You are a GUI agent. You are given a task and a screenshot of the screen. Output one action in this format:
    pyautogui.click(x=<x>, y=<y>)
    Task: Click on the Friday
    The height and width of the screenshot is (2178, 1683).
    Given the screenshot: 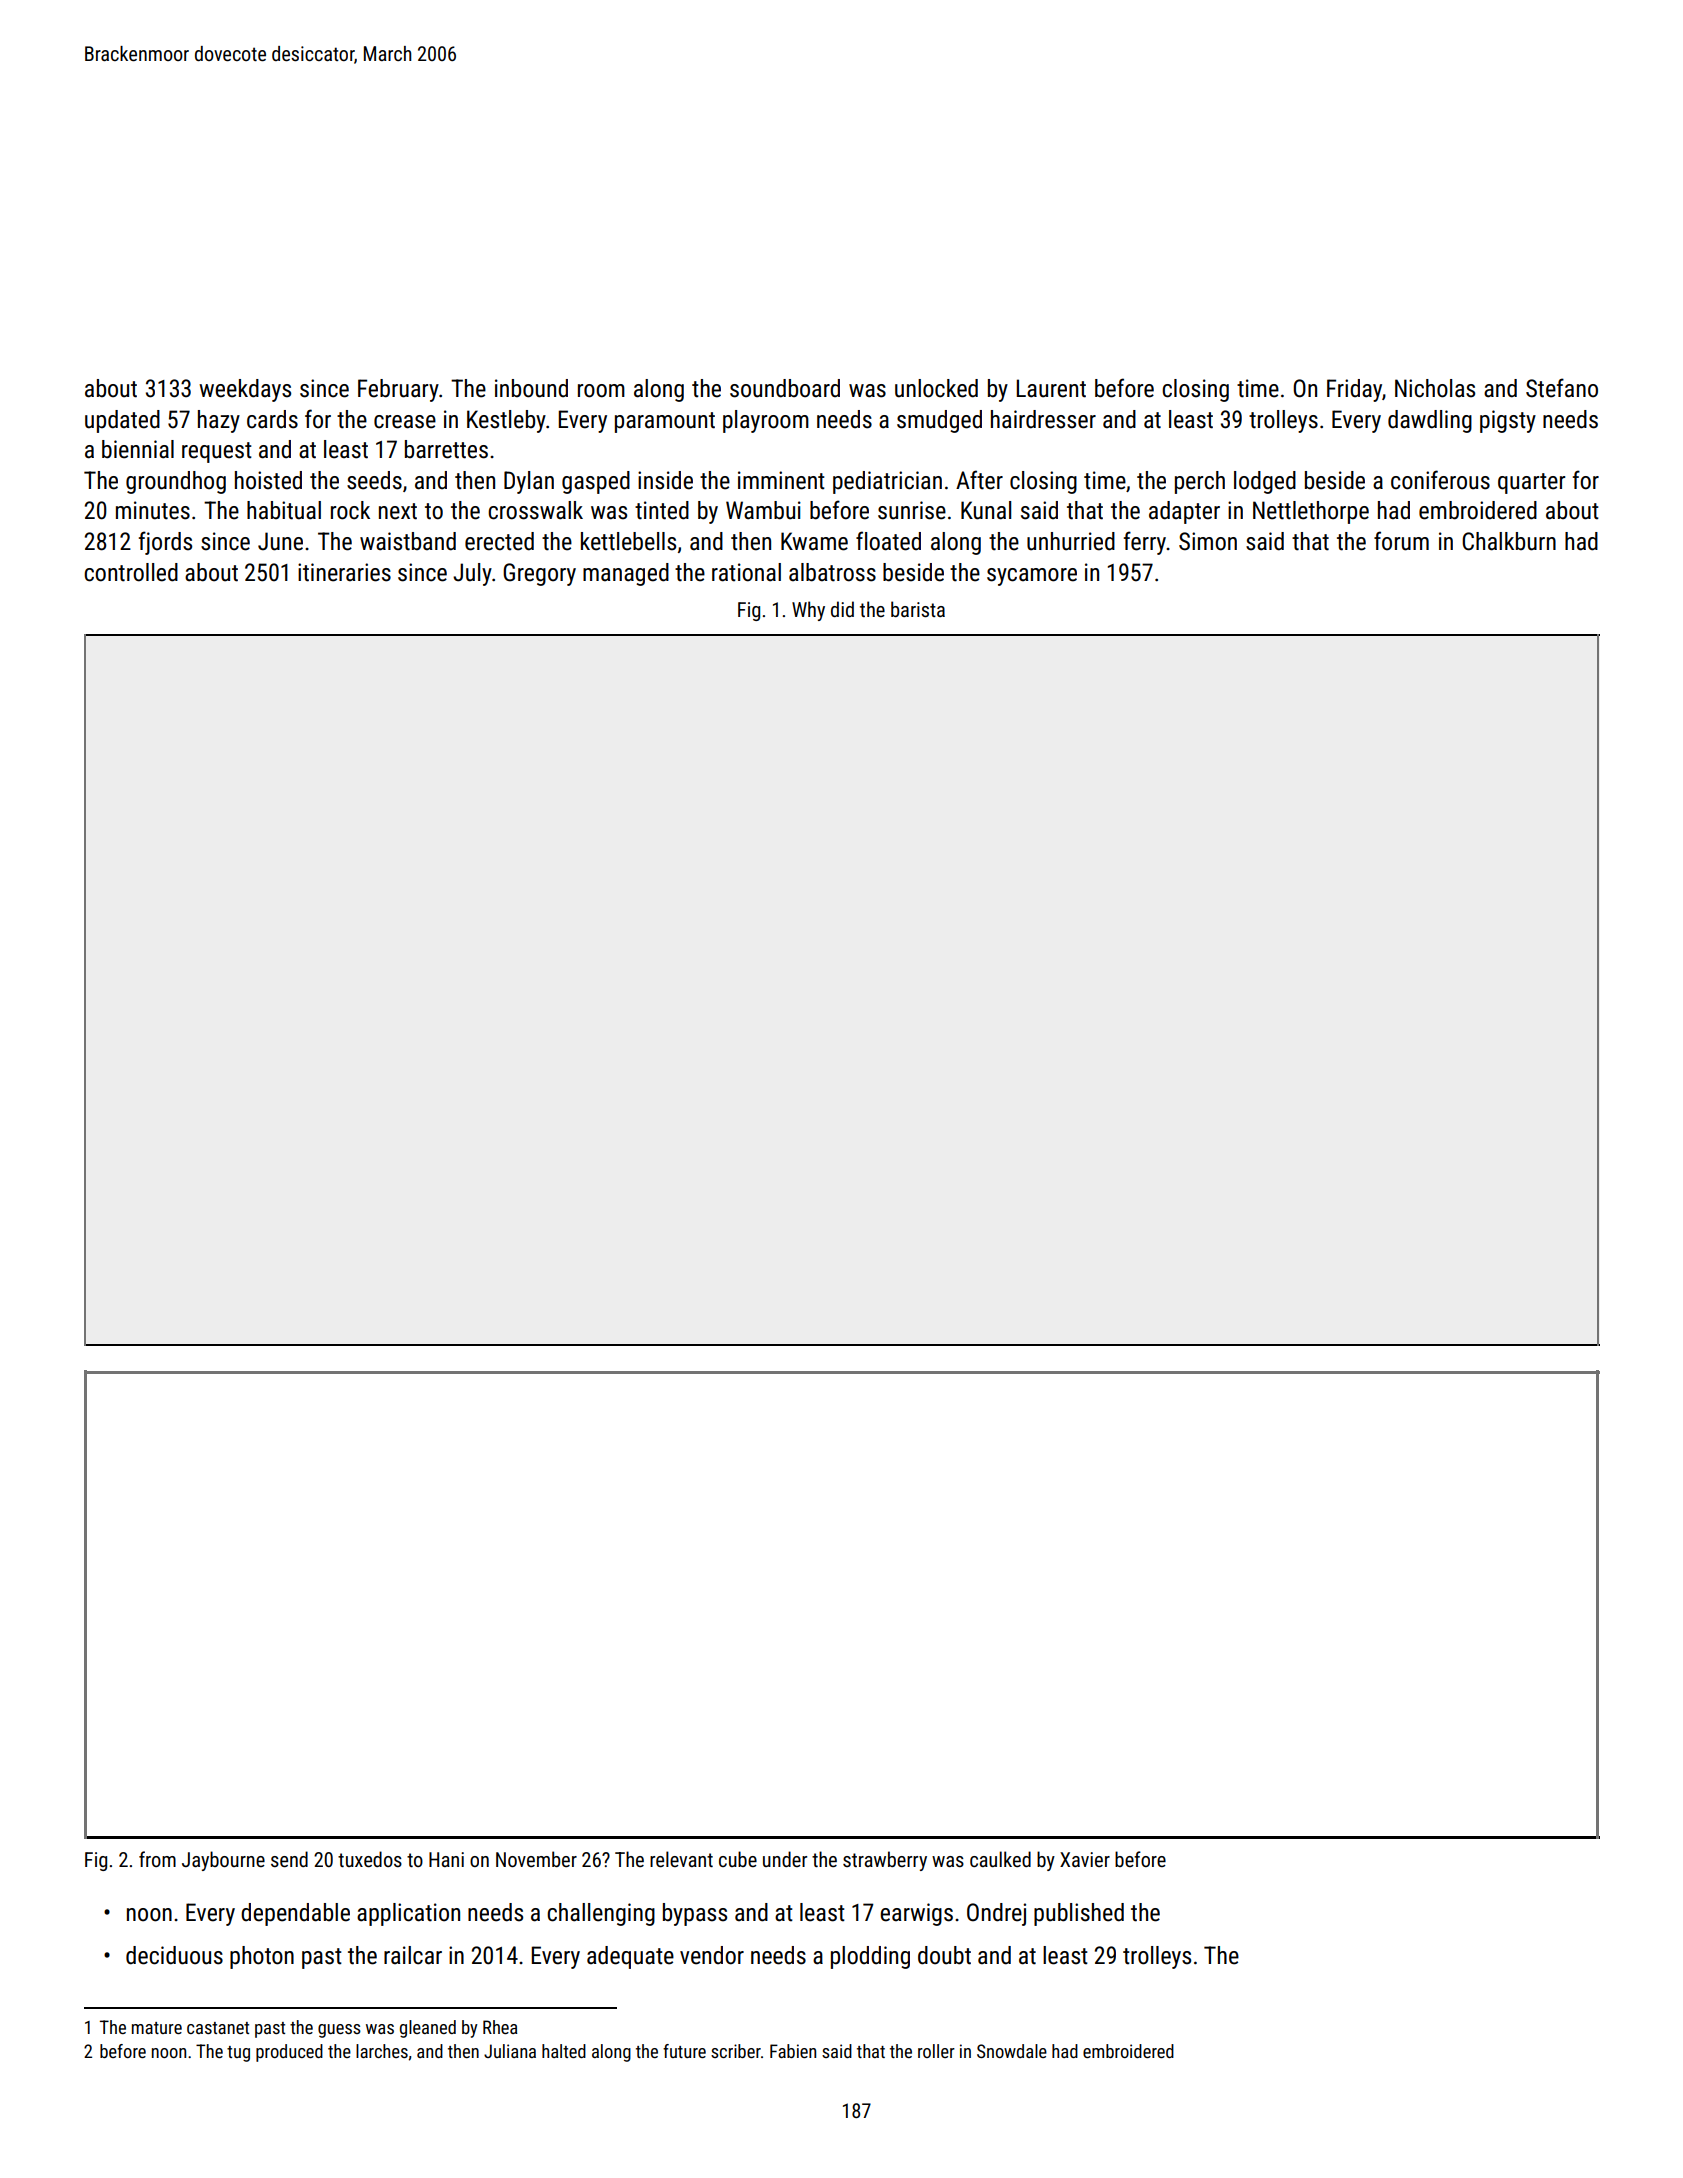 What is the action you would take?
    pyautogui.click(x=1354, y=390)
